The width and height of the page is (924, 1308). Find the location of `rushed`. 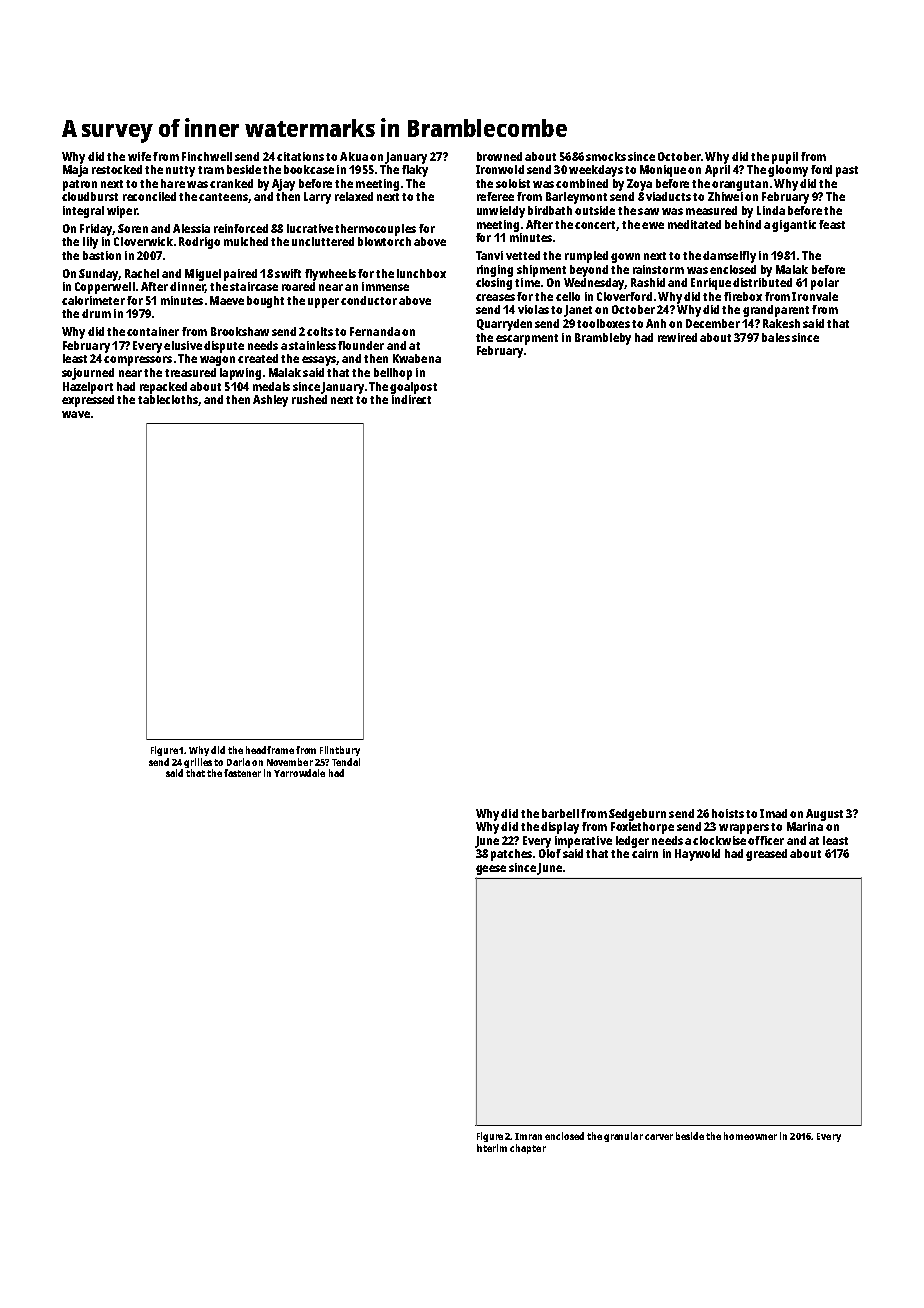

rushed is located at coordinates (309, 399).
